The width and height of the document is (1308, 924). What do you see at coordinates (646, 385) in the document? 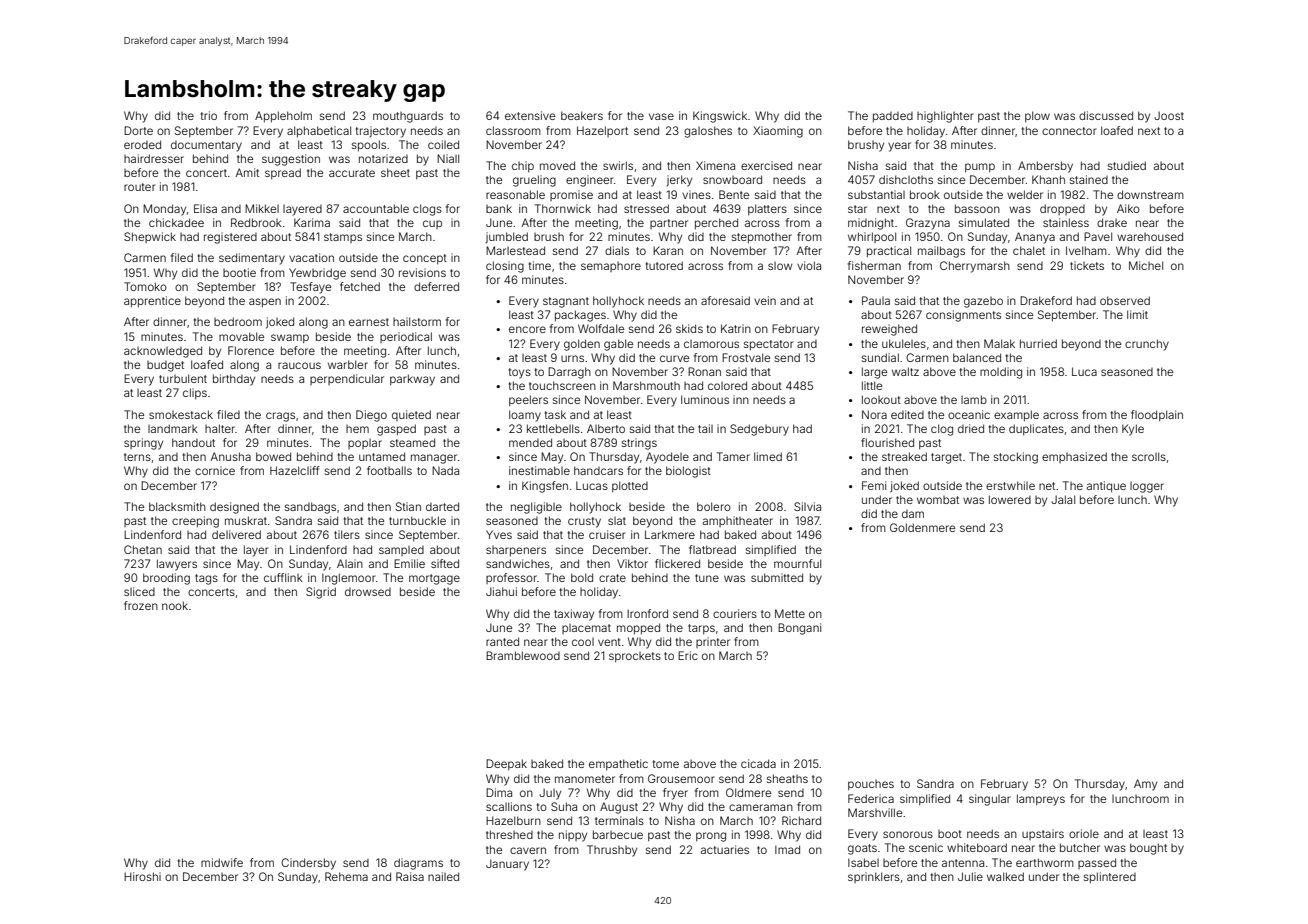
I see `Marshmouth` at bounding box center [646, 385].
